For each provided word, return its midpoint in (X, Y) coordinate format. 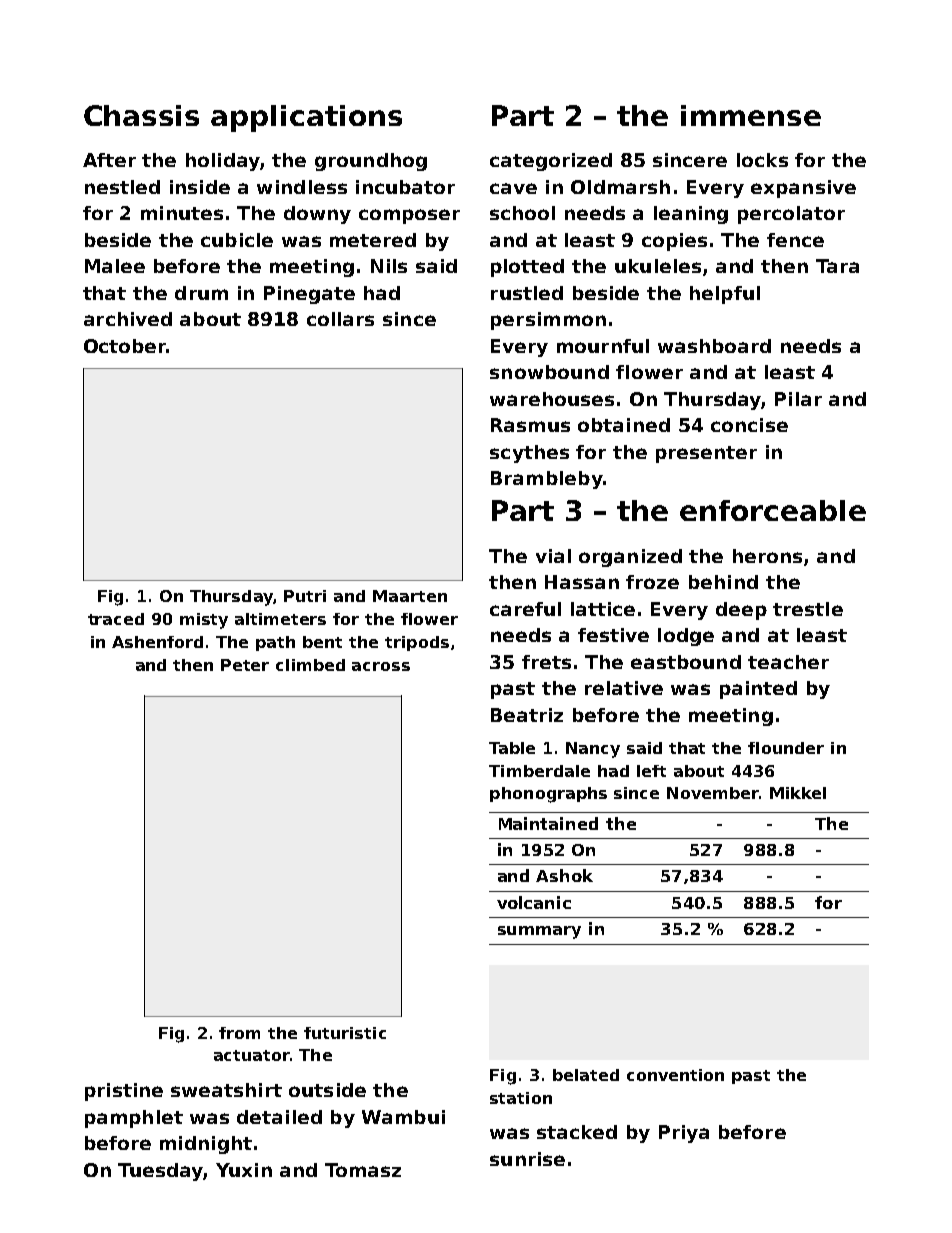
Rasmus (530, 425)
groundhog (371, 162)
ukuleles (658, 266)
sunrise (527, 1159)
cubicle (237, 240)
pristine (124, 1092)
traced (116, 619)
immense (751, 115)
